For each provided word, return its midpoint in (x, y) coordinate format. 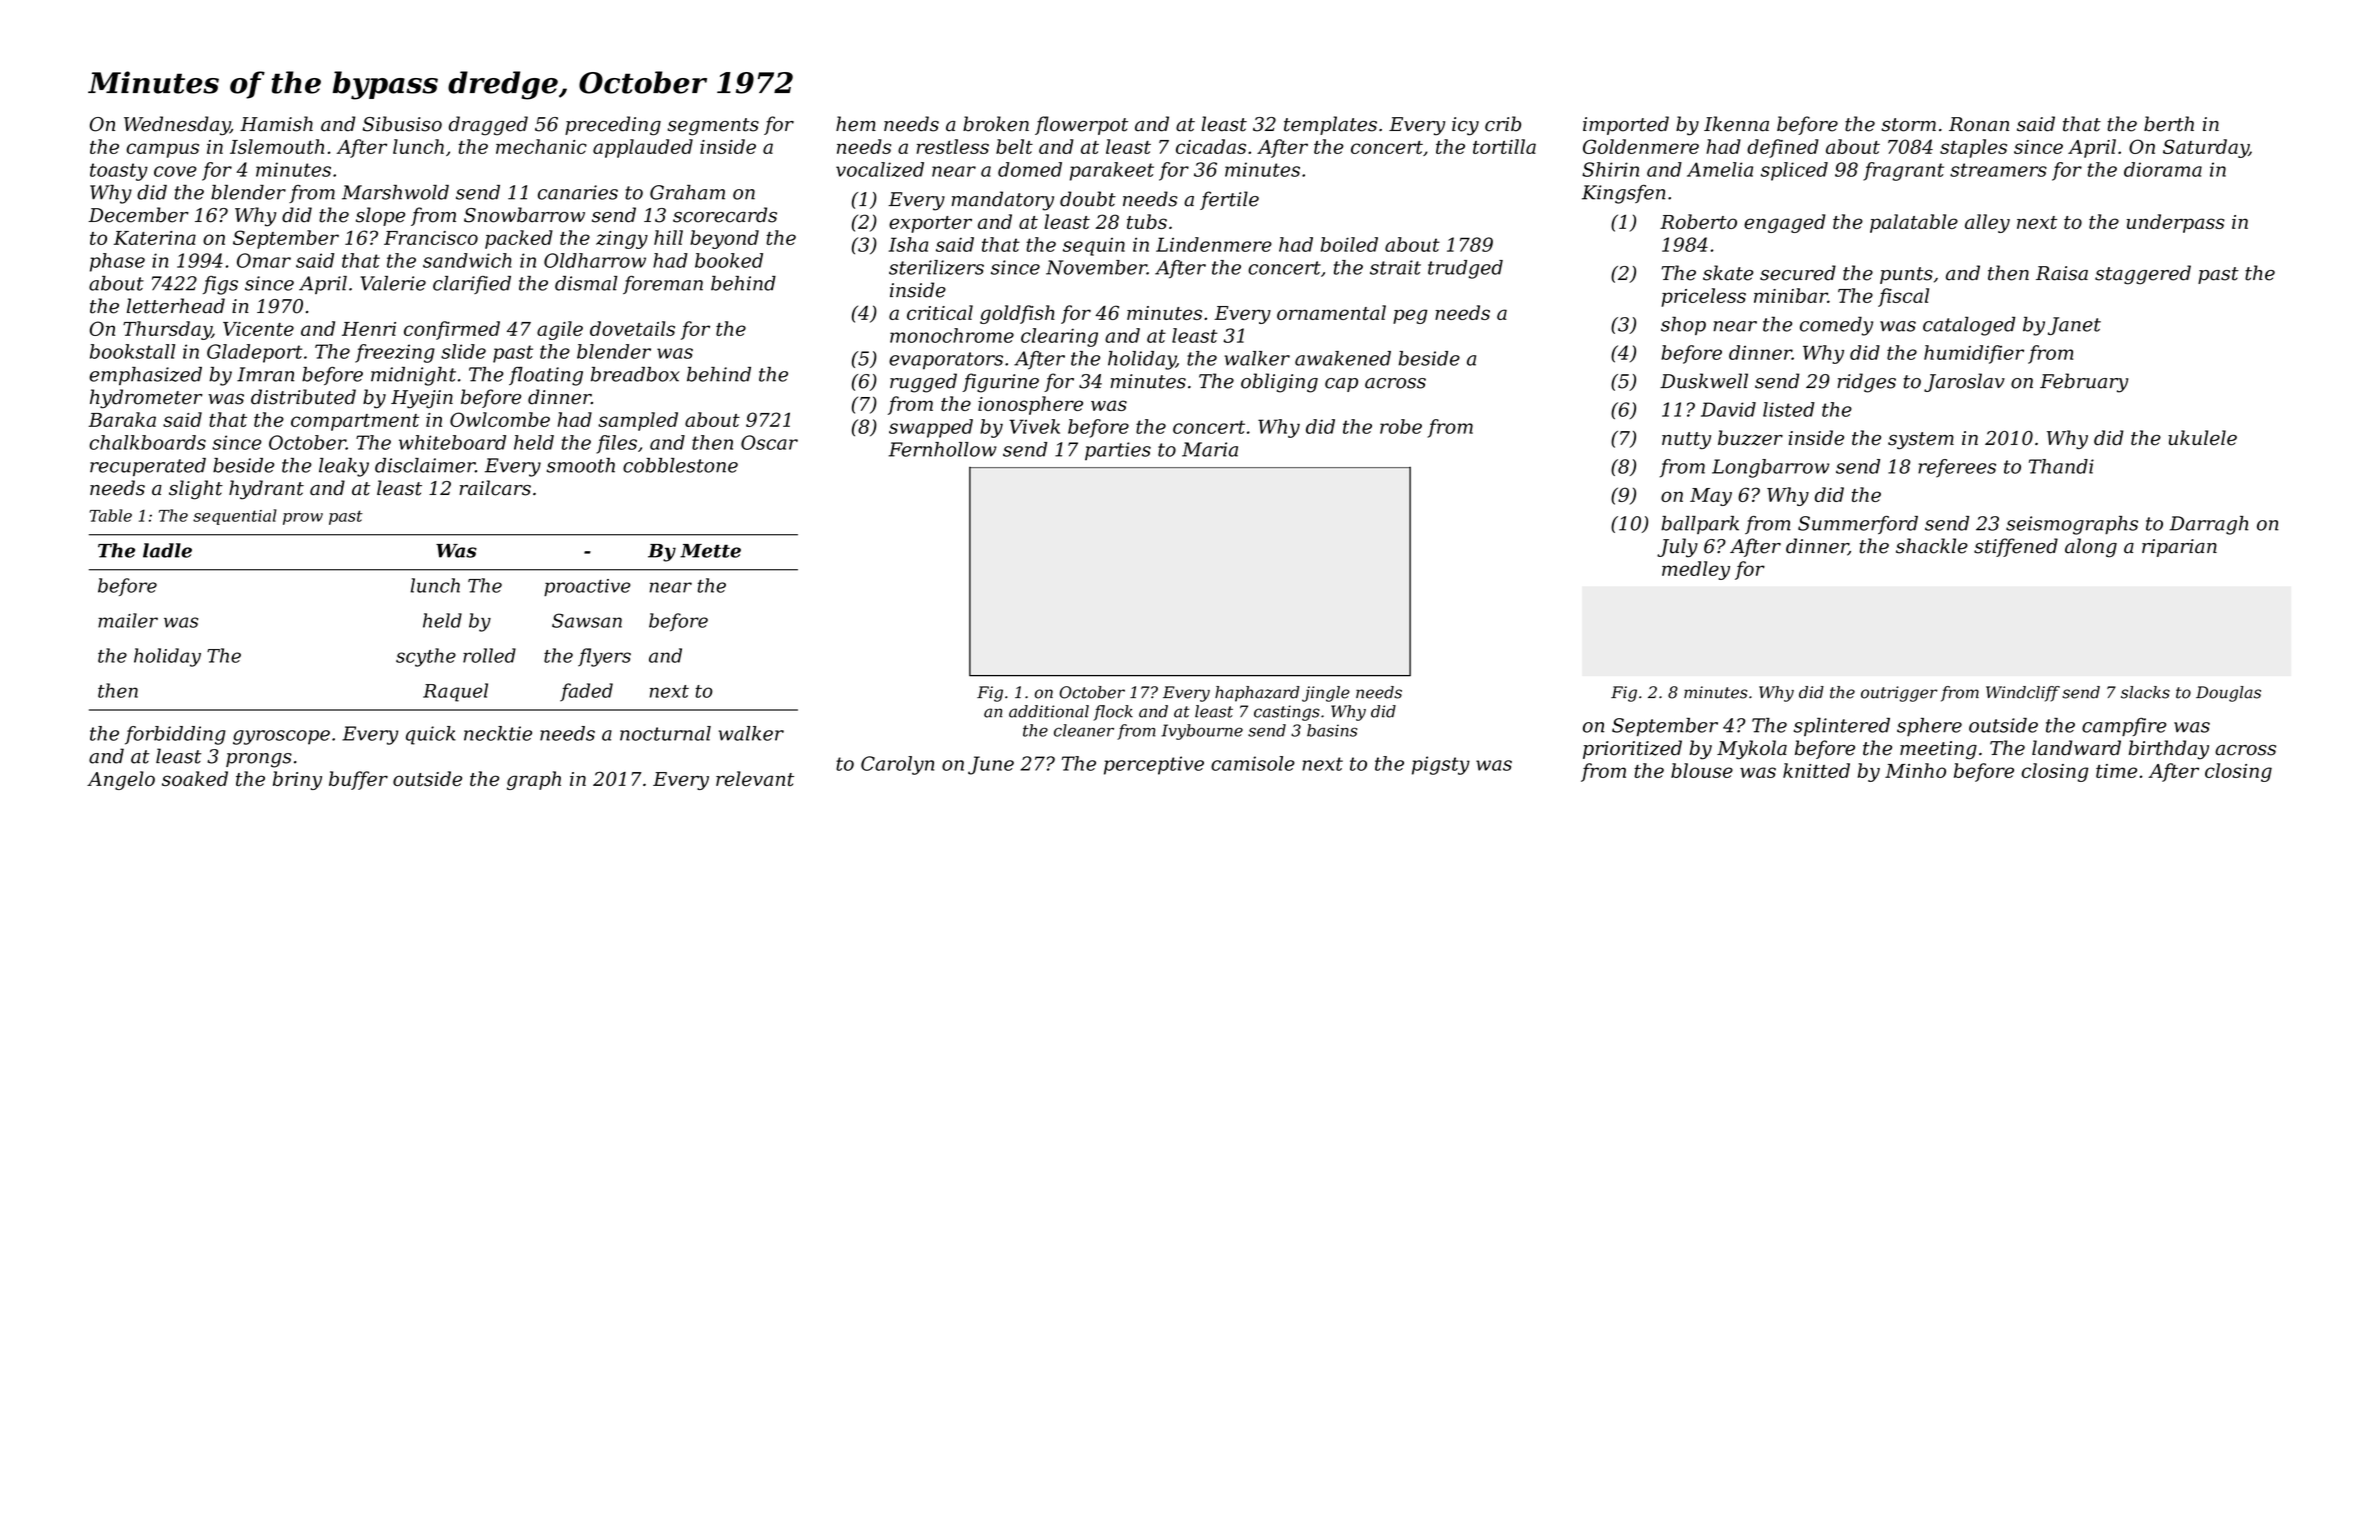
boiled (1349, 244)
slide (463, 351)
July (1677, 548)
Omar (264, 260)
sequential (235, 517)
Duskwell (1704, 381)
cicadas (1211, 146)
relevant (755, 778)
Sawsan (587, 620)
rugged (923, 383)
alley (1987, 223)
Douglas (2228, 694)
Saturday (2206, 148)
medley (1696, 570)
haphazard (1257, 694)
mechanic (541, 146)
